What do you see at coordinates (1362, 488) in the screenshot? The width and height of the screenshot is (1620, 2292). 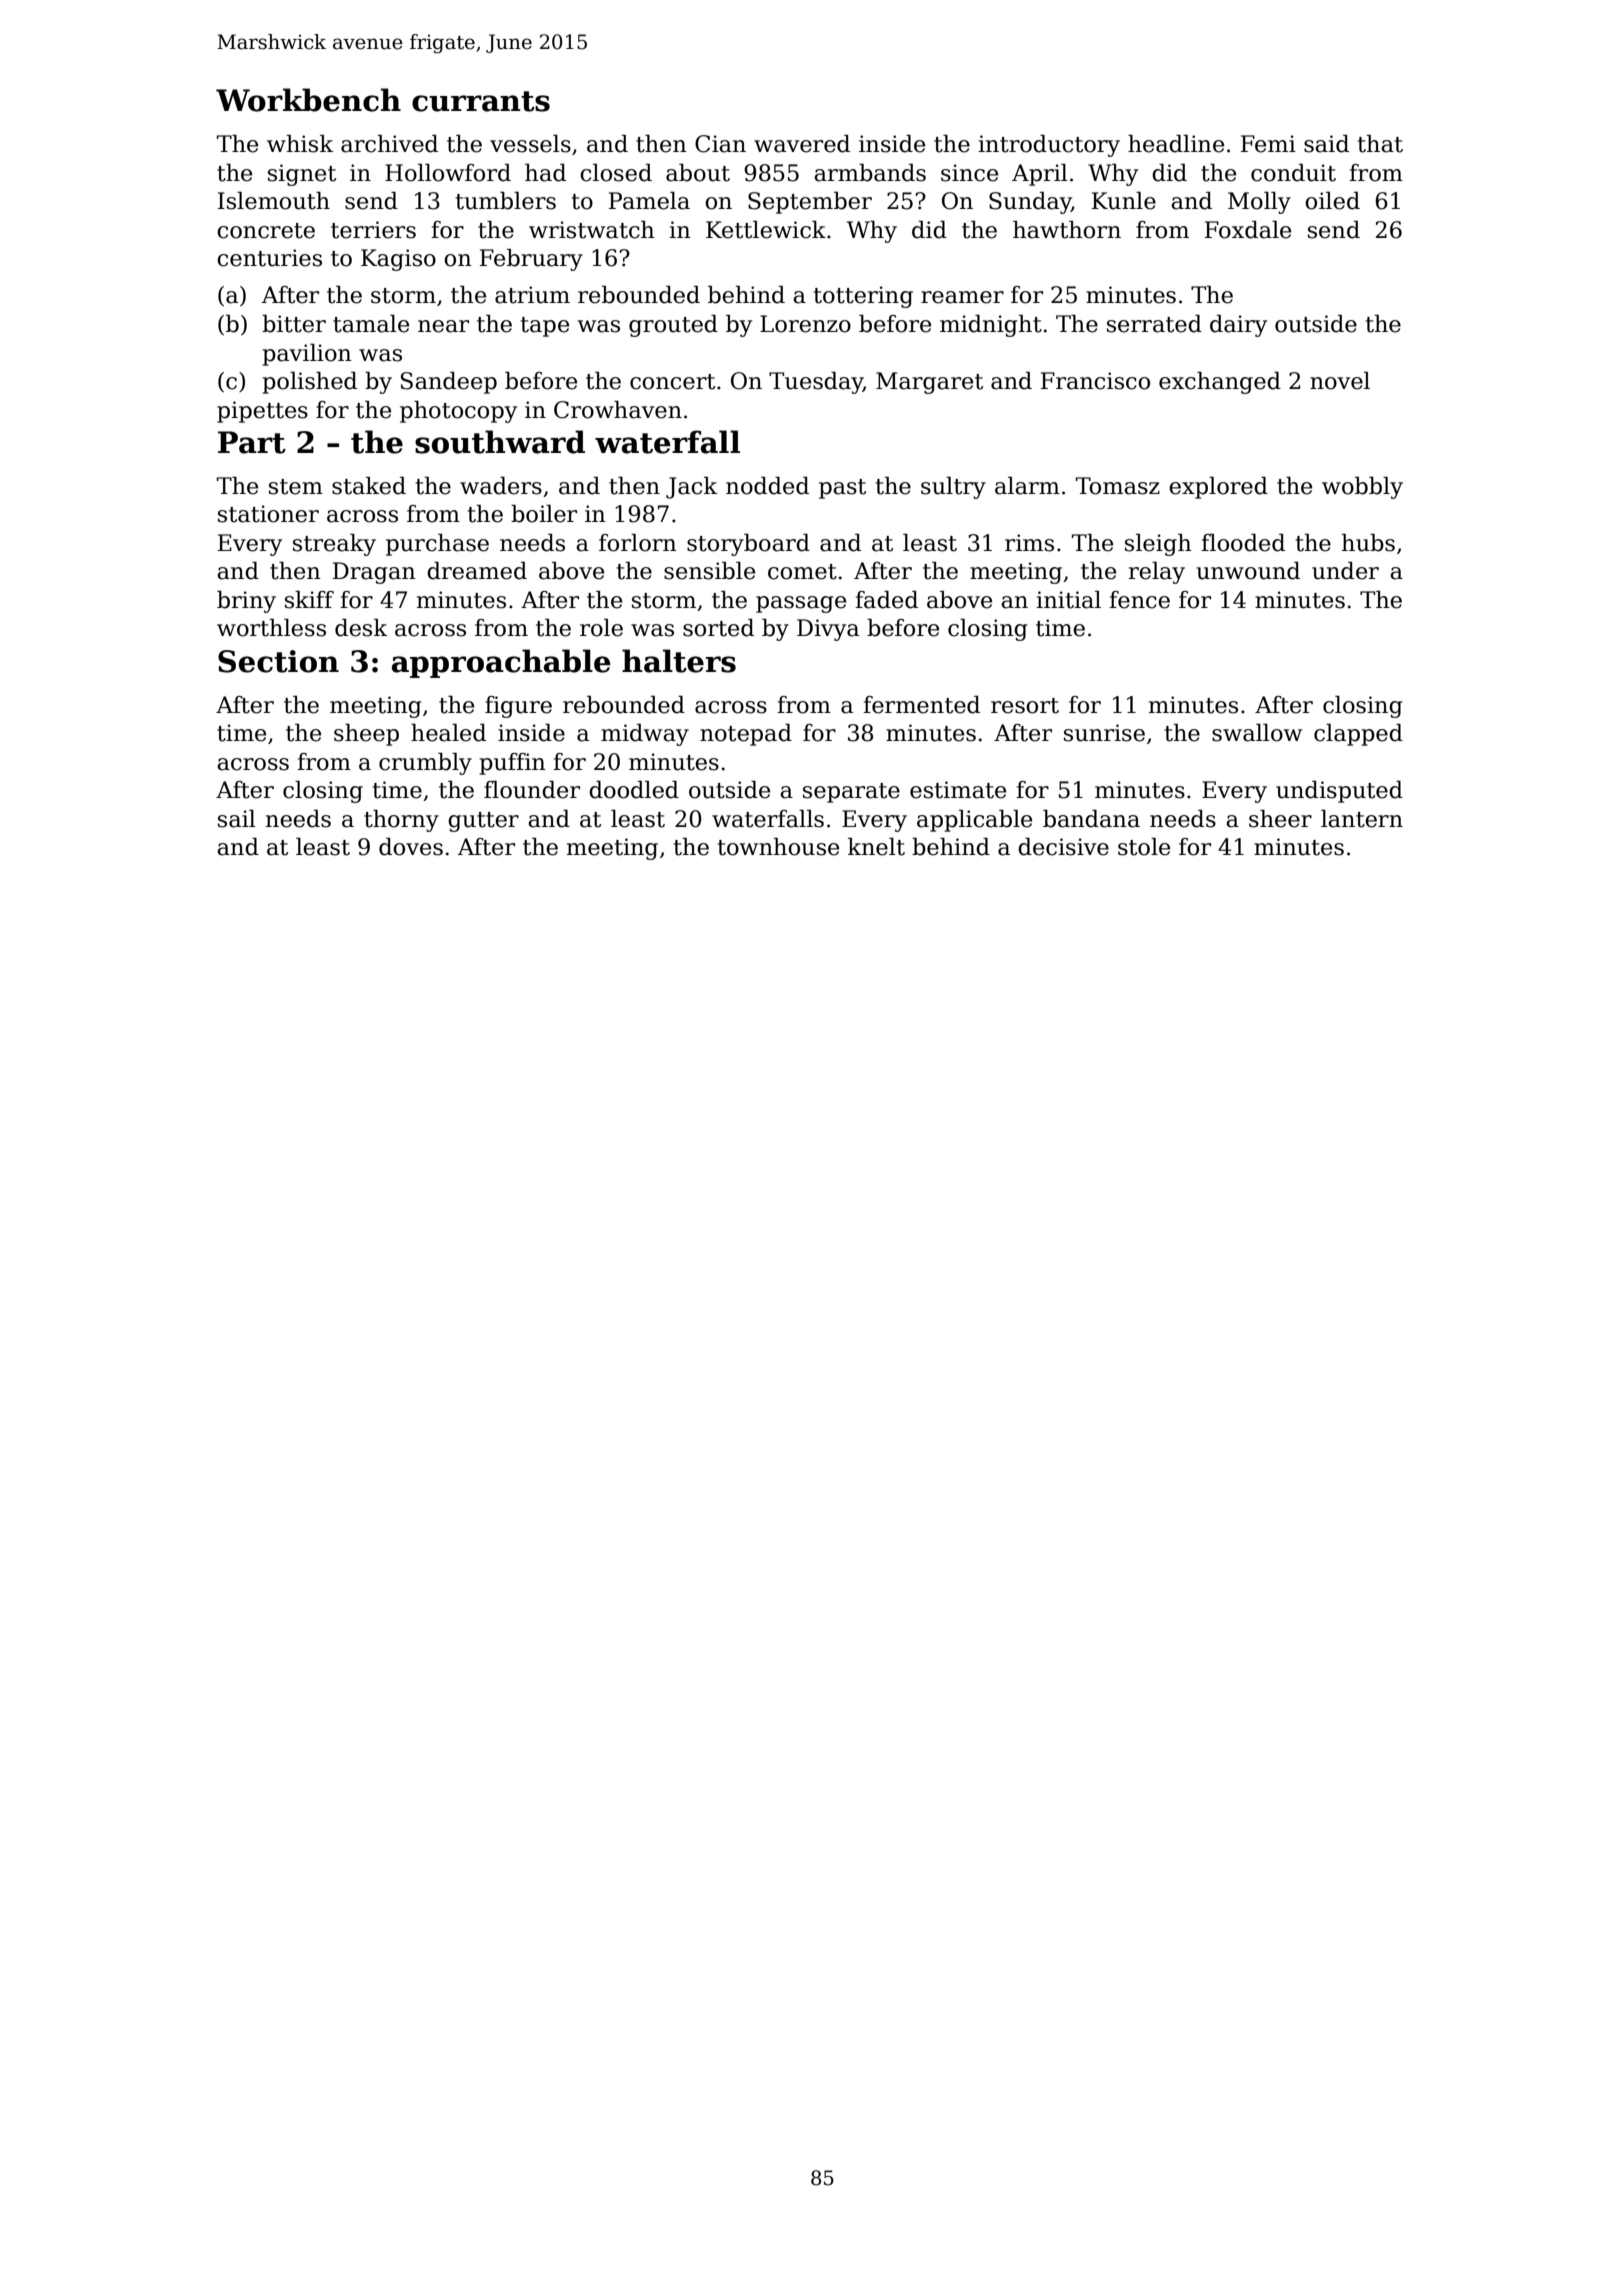 I see `wobbly` at bounding box center [1362, 488].
